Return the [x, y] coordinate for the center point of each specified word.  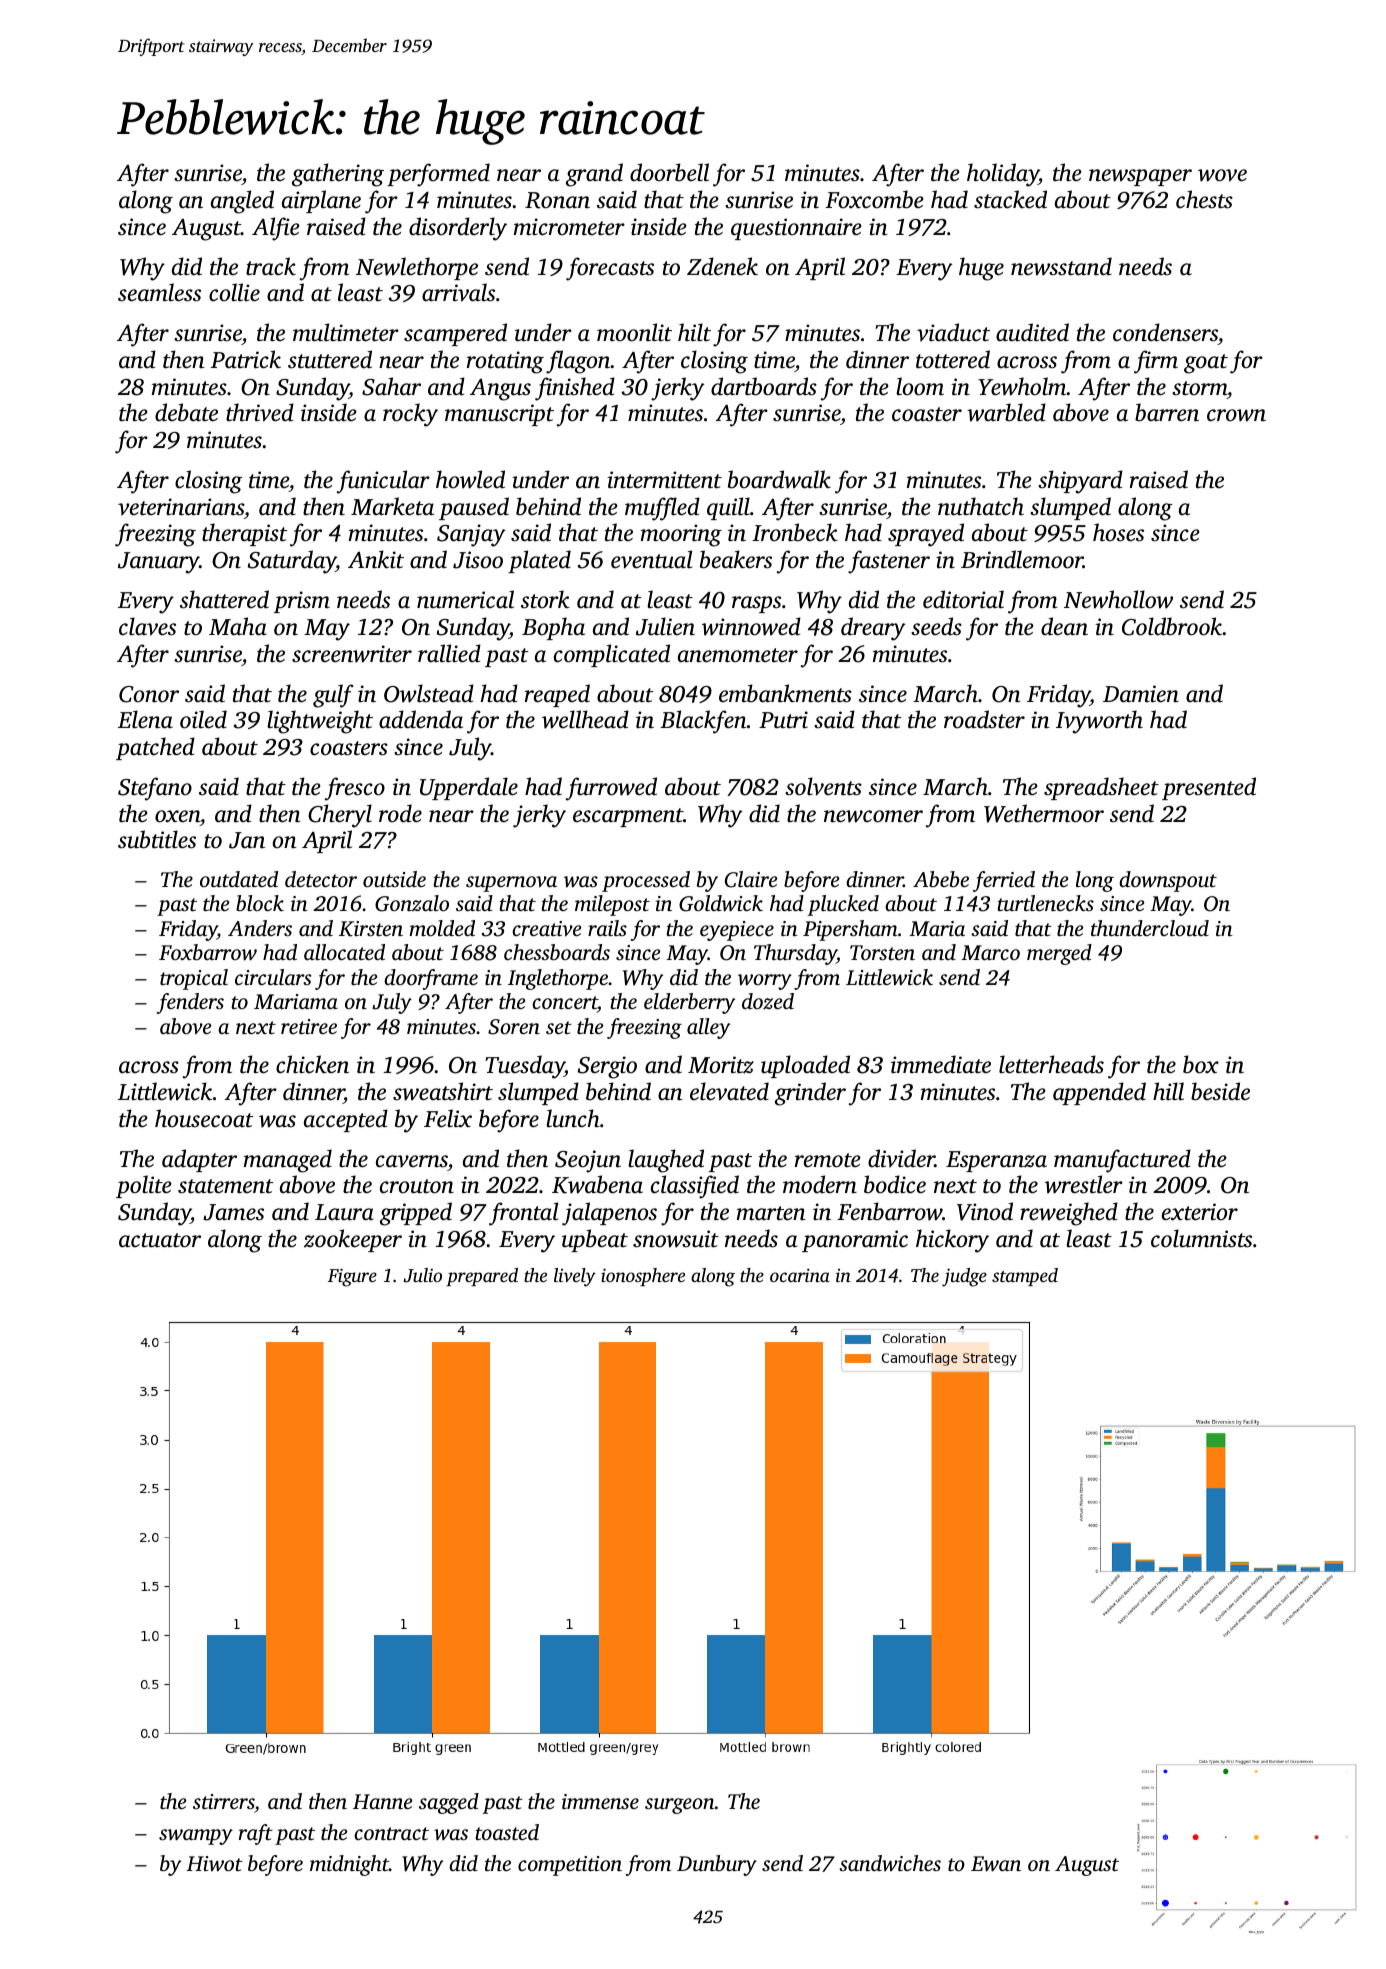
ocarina [800, 1275]
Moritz [721, 1065]
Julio [422, 1275]
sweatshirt [443, 1091]
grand [594, 175]
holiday [1003, 175]
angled [242, 202]
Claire [751, 879]
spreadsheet [1101, 788]
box [1201, 1064]
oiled [203, 719]
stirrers [223, 1801]
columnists [1201, 1238]
